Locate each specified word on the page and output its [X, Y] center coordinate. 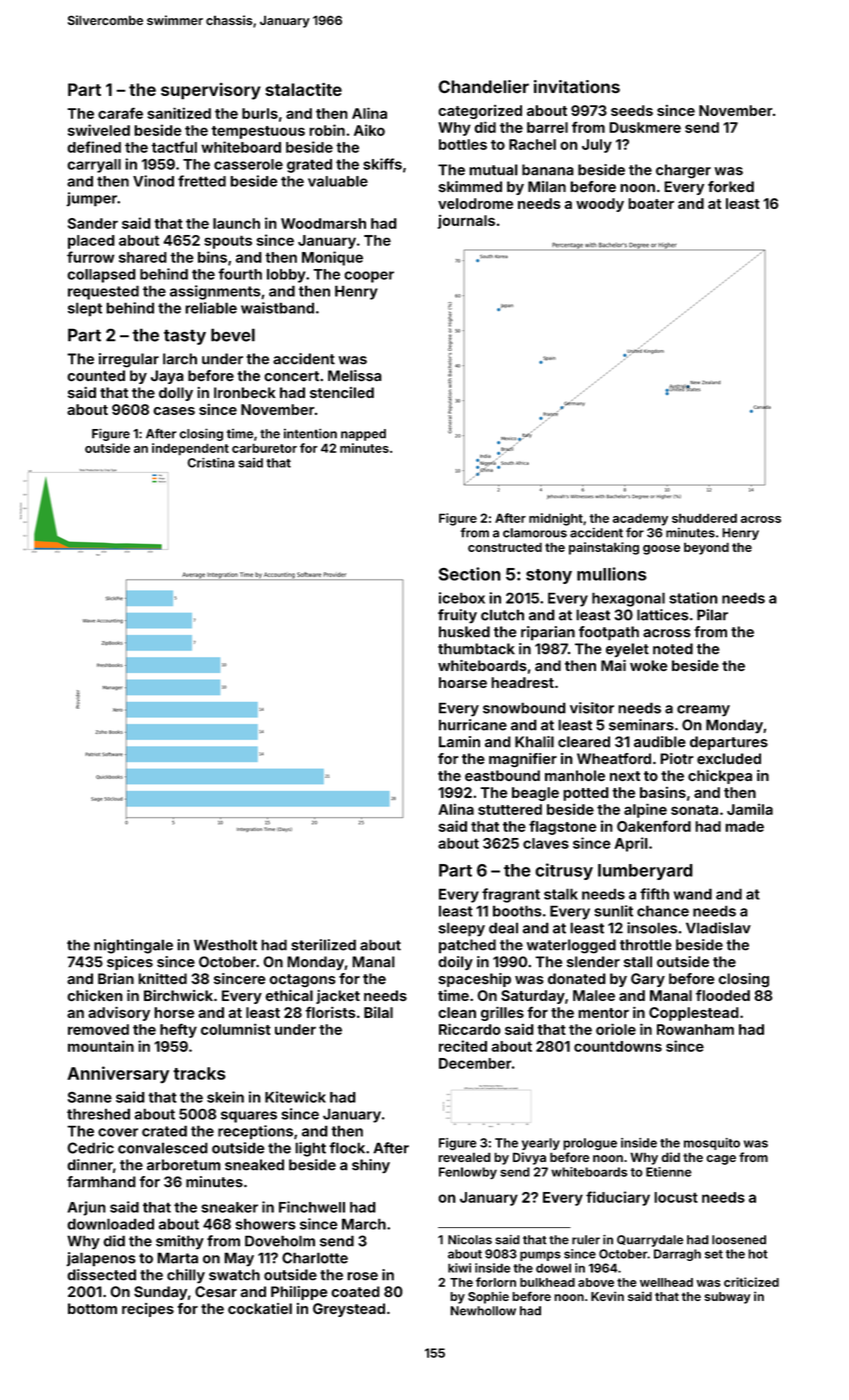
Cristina [211, 463]
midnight [556, 519]
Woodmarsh [323, 223]
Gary [648, 980]
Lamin [459, 742]
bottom [92, 1308]
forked [731, 186]
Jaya [167, 377]
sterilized [323, 945]
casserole [248, 164]
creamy [703, 710]
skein [225, 1097]
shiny [371, 1166]
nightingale [133, 946]
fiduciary [618, 1198]
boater [651, 203]
